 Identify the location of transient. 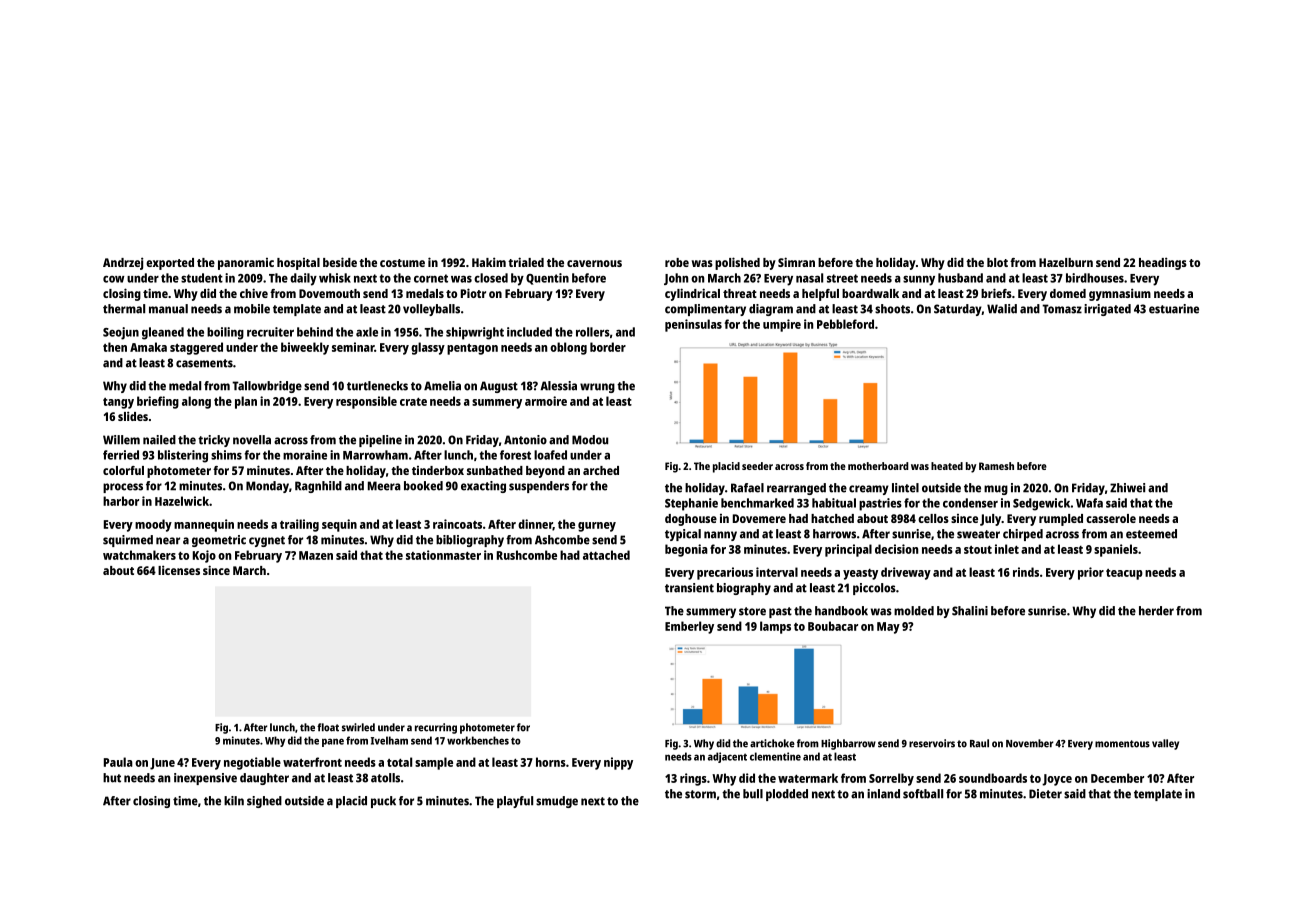
(689, 588).
